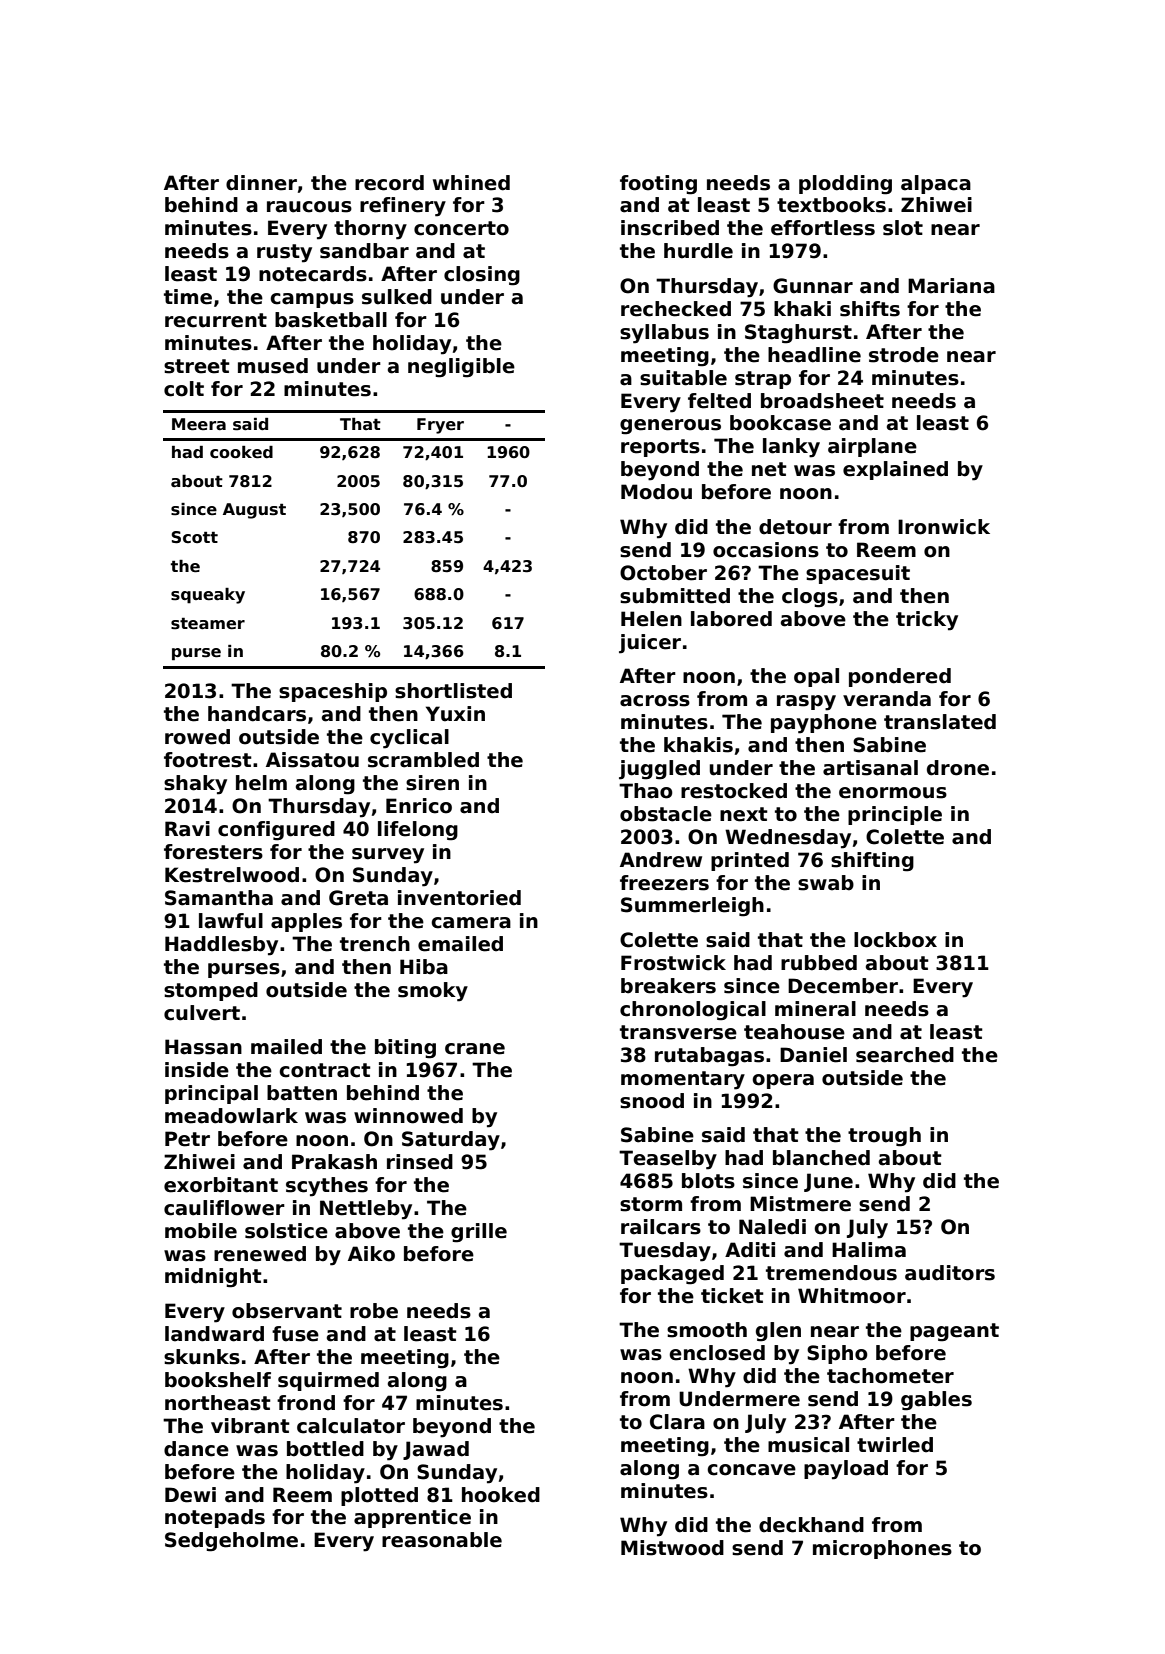 Image resolution: width=1165 pixels, height=1654 pixels. Describe the element at coordinates (658, 185) in the document. I see `footing` at that location.
